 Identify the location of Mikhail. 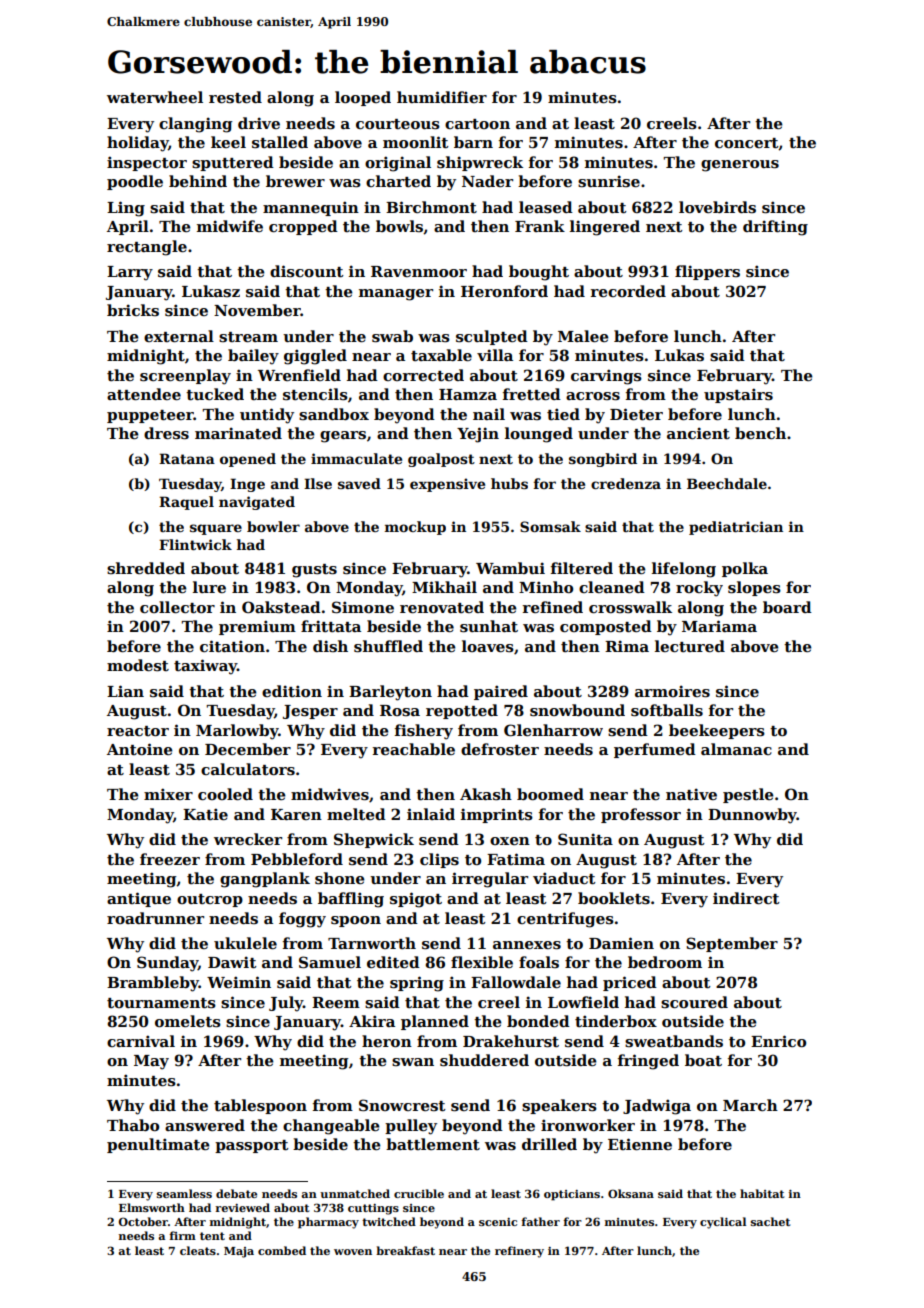
(444, 587).
